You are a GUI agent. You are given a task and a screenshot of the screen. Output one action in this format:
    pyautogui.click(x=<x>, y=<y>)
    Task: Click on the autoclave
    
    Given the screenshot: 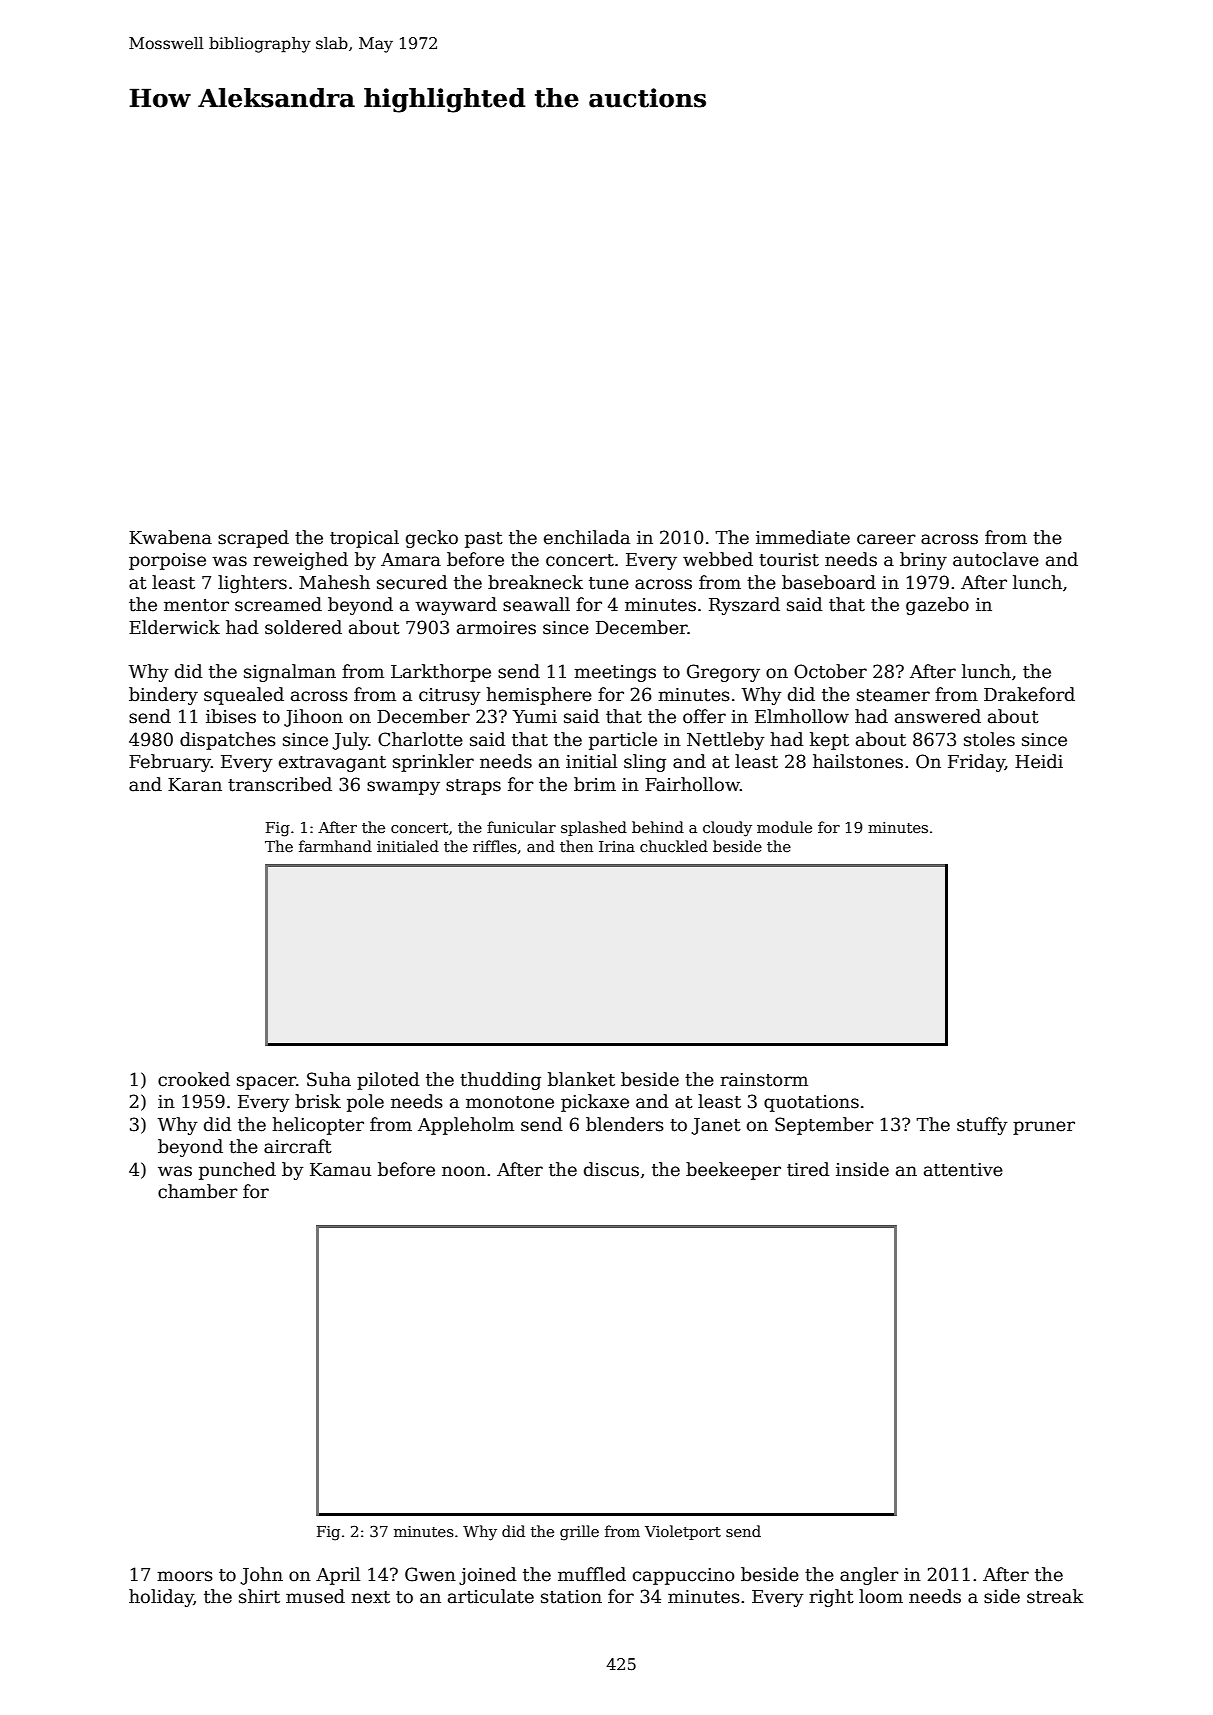 What is the action you would take?
    pyautogui.click(x=996, y=559)
